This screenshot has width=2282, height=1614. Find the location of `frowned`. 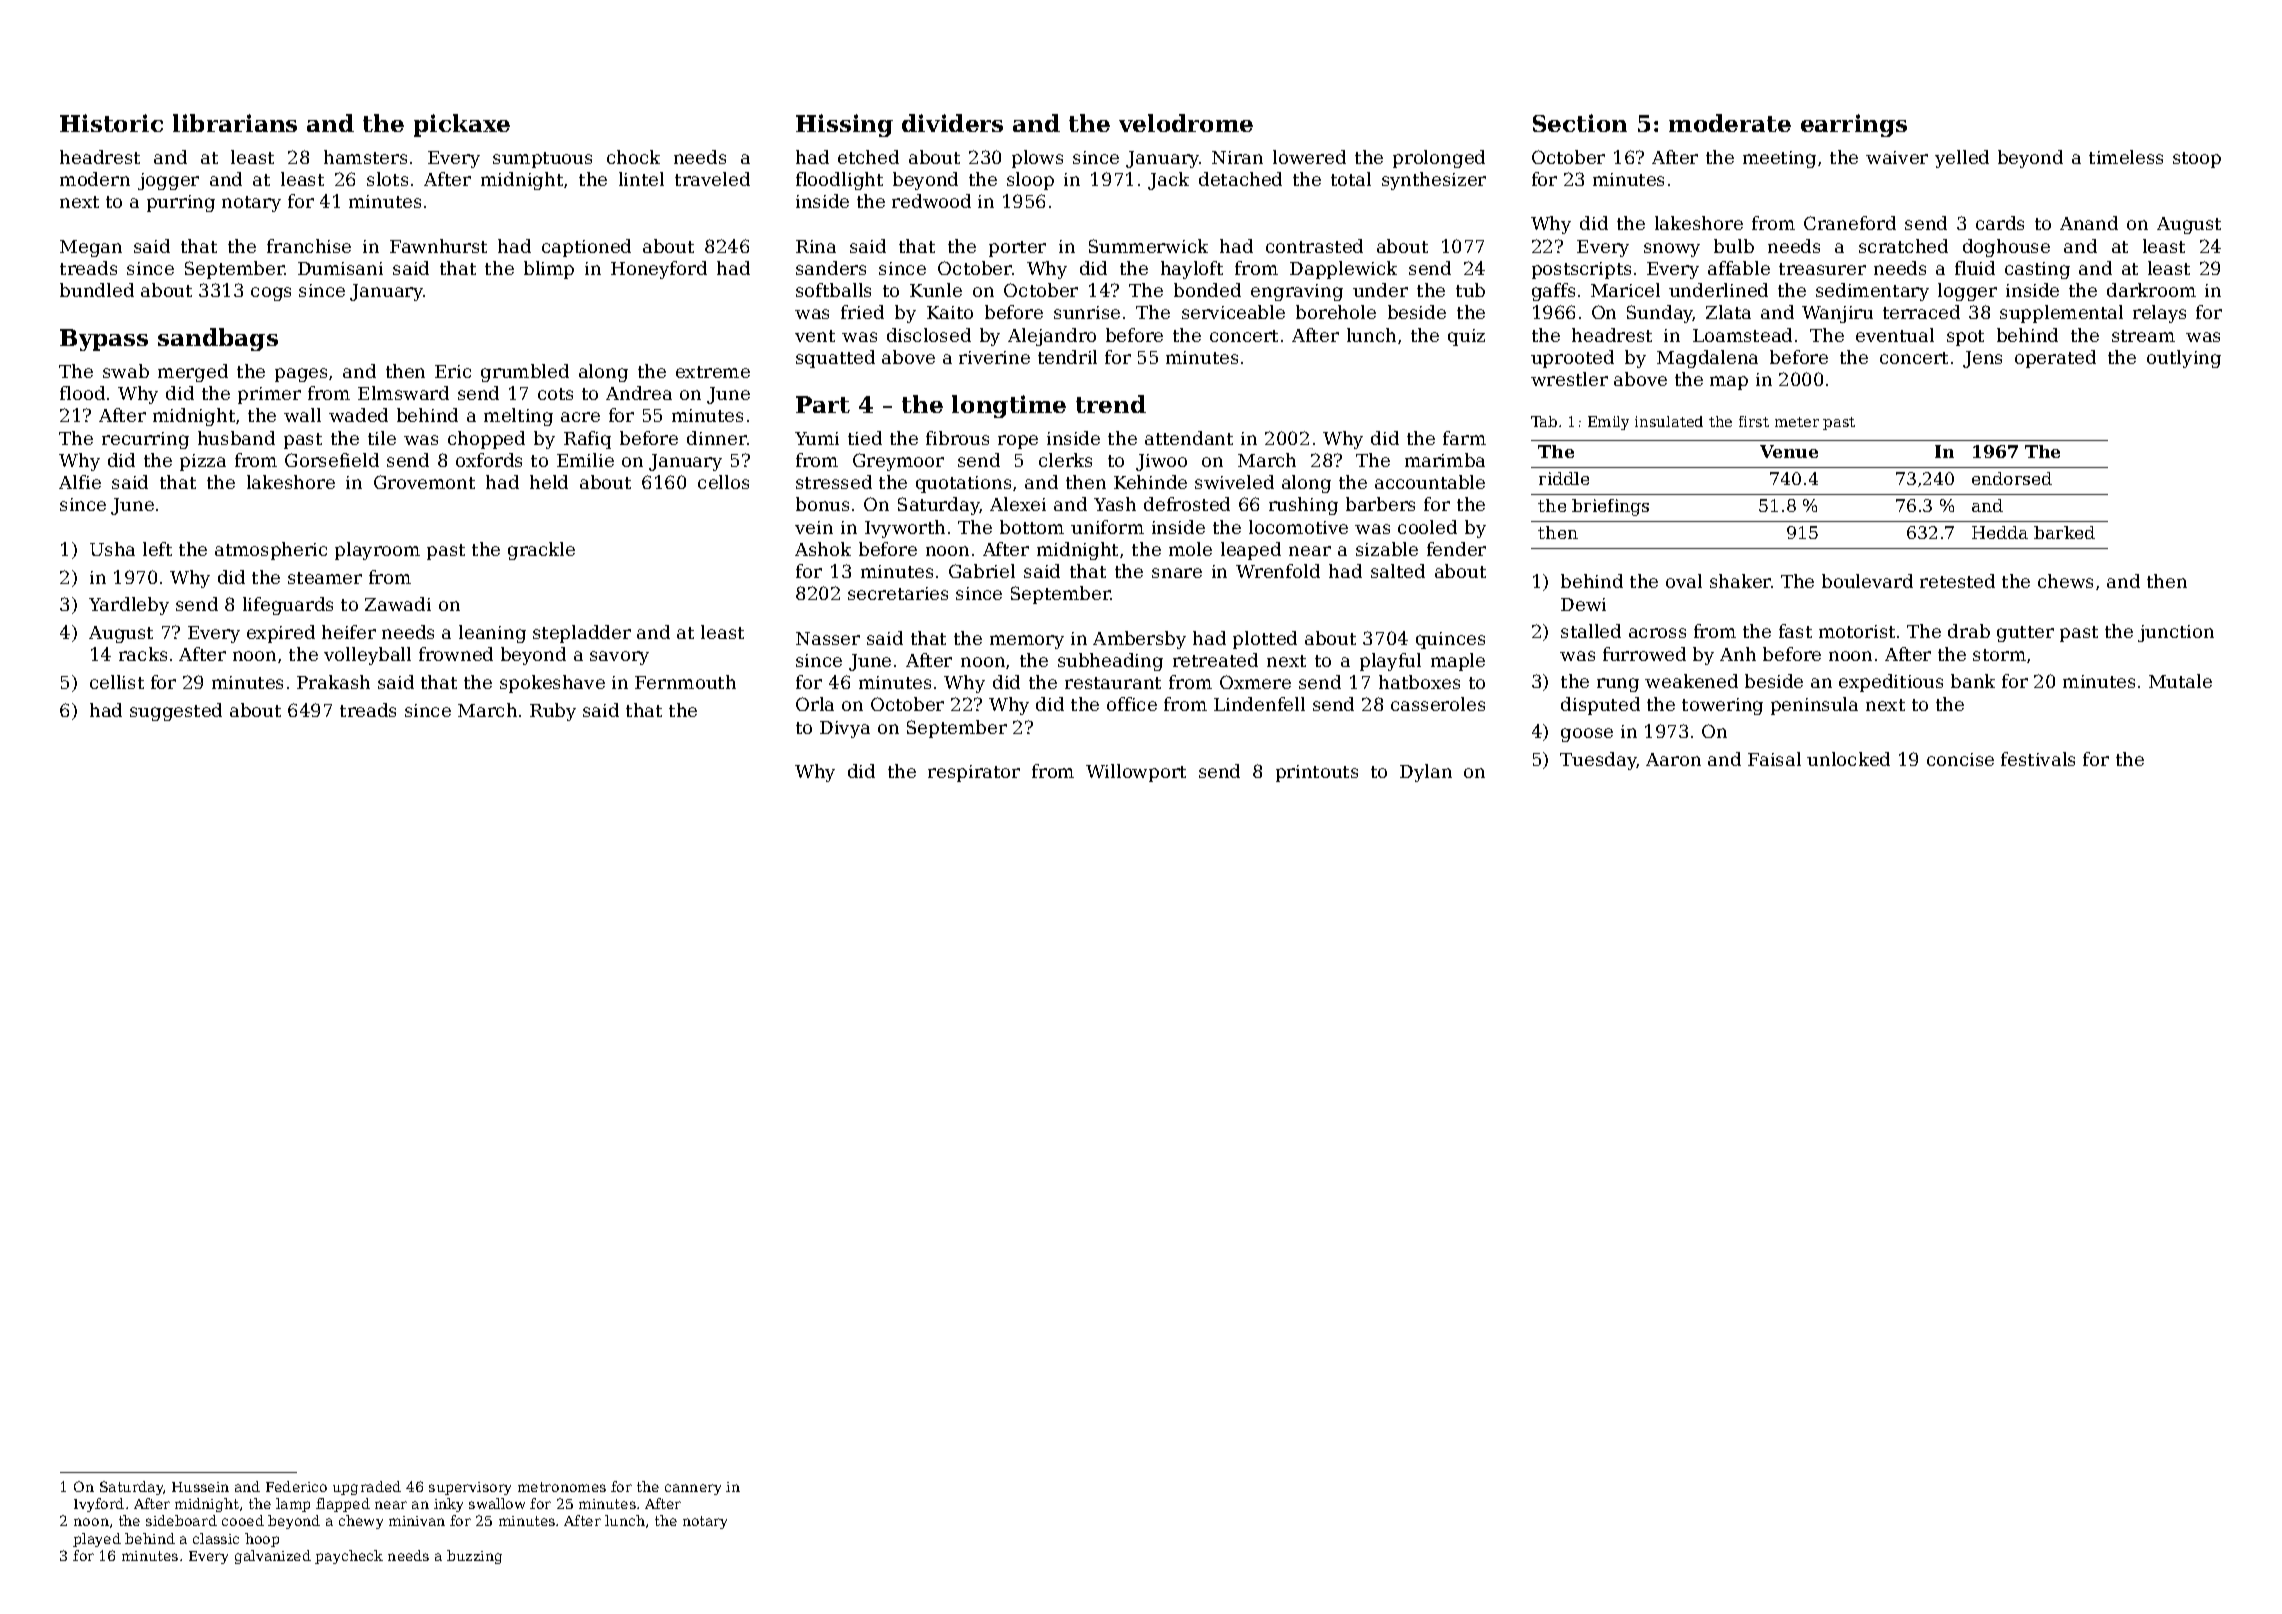

frowned is located at coordinates (456, 654).
